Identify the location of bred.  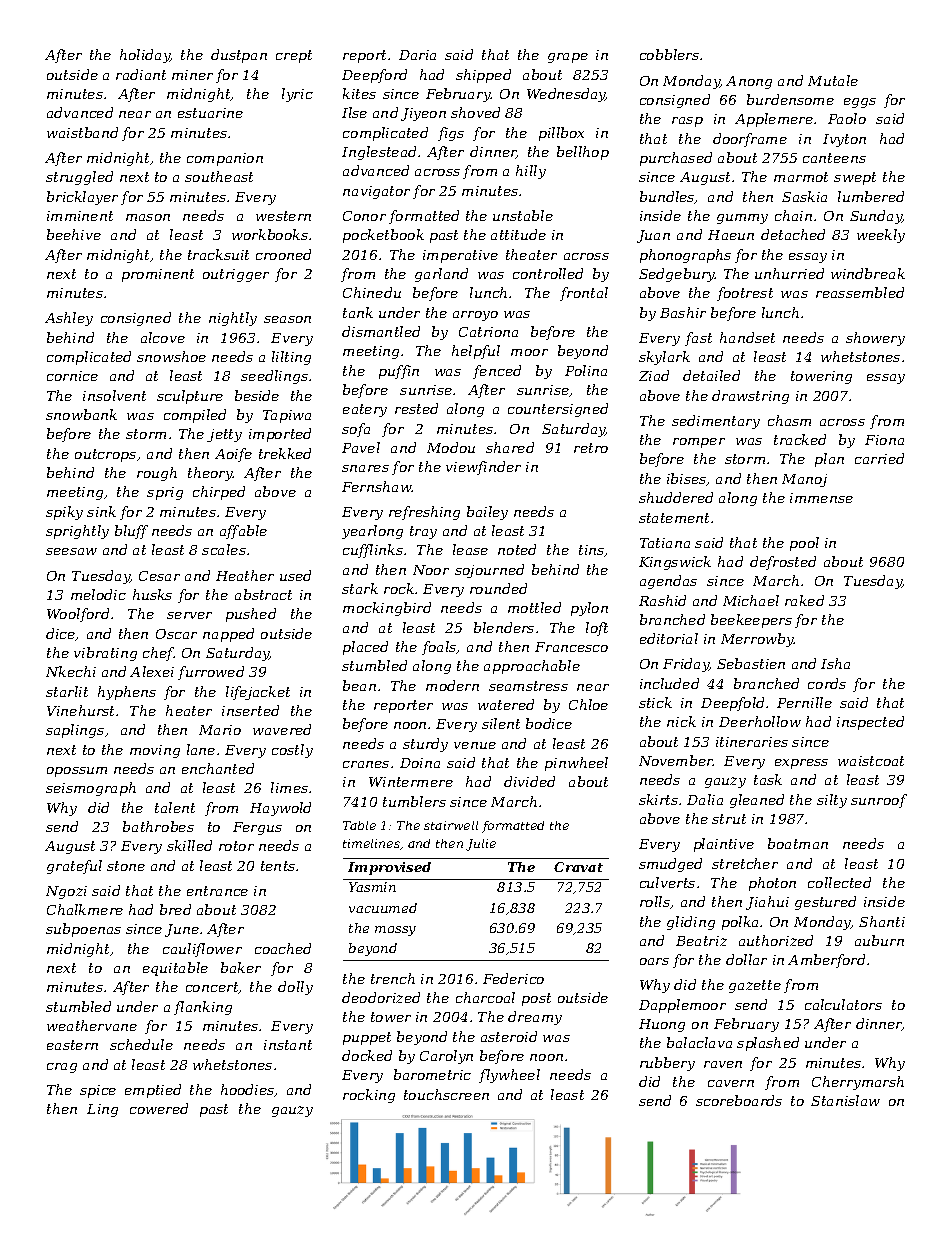
(175, 909).
